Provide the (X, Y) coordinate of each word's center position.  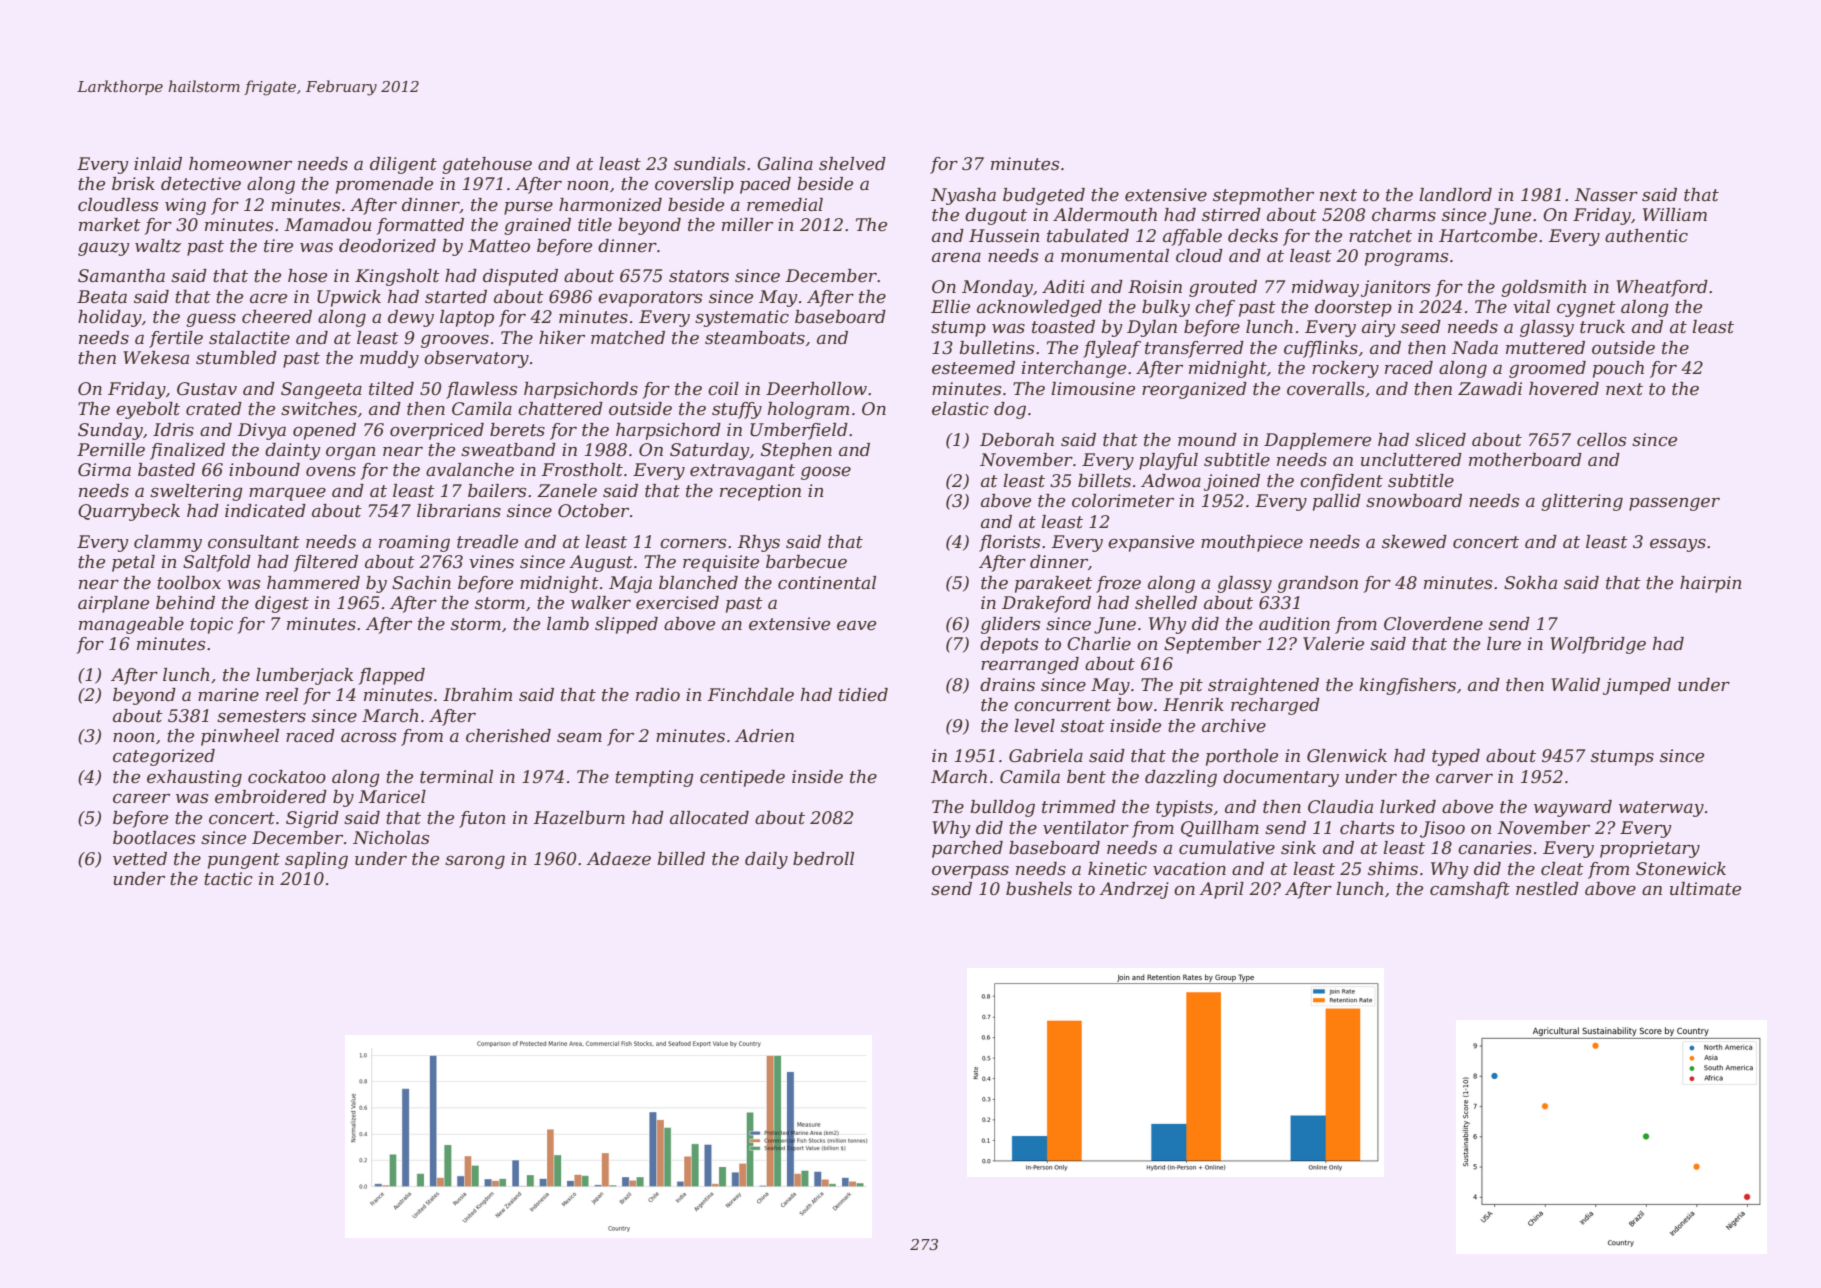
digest (282, 604)
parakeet (1053, 584)
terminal (456, 777)
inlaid (158, 163)
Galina (785, 164)
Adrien (764, 735)
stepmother (1263, 196)
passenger (1674, 504)
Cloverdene (1433, 624)
